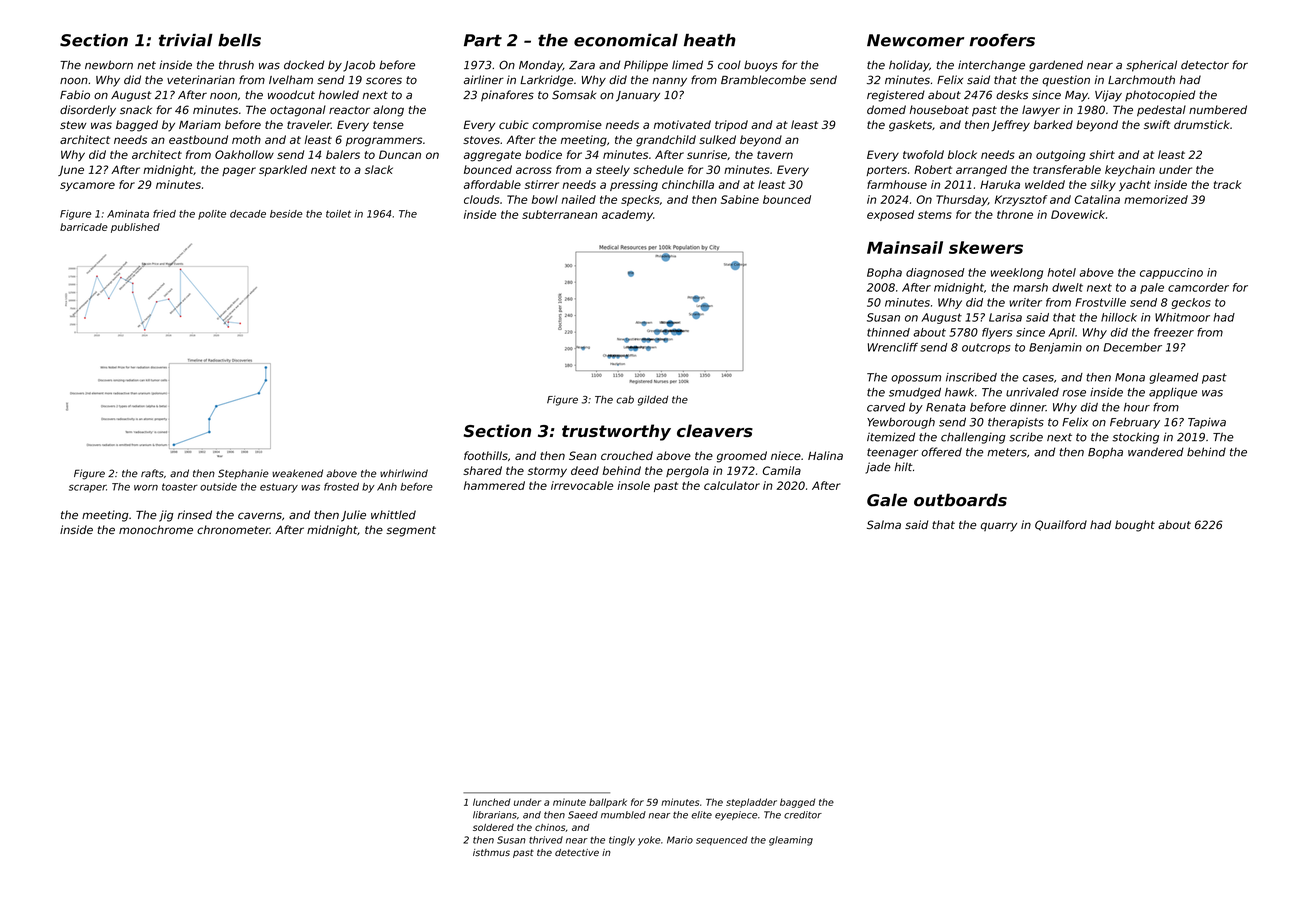 Image resolution: width=1308 pixels, height=924 pixels. I want to click on subterranean, so click(559, 214).
